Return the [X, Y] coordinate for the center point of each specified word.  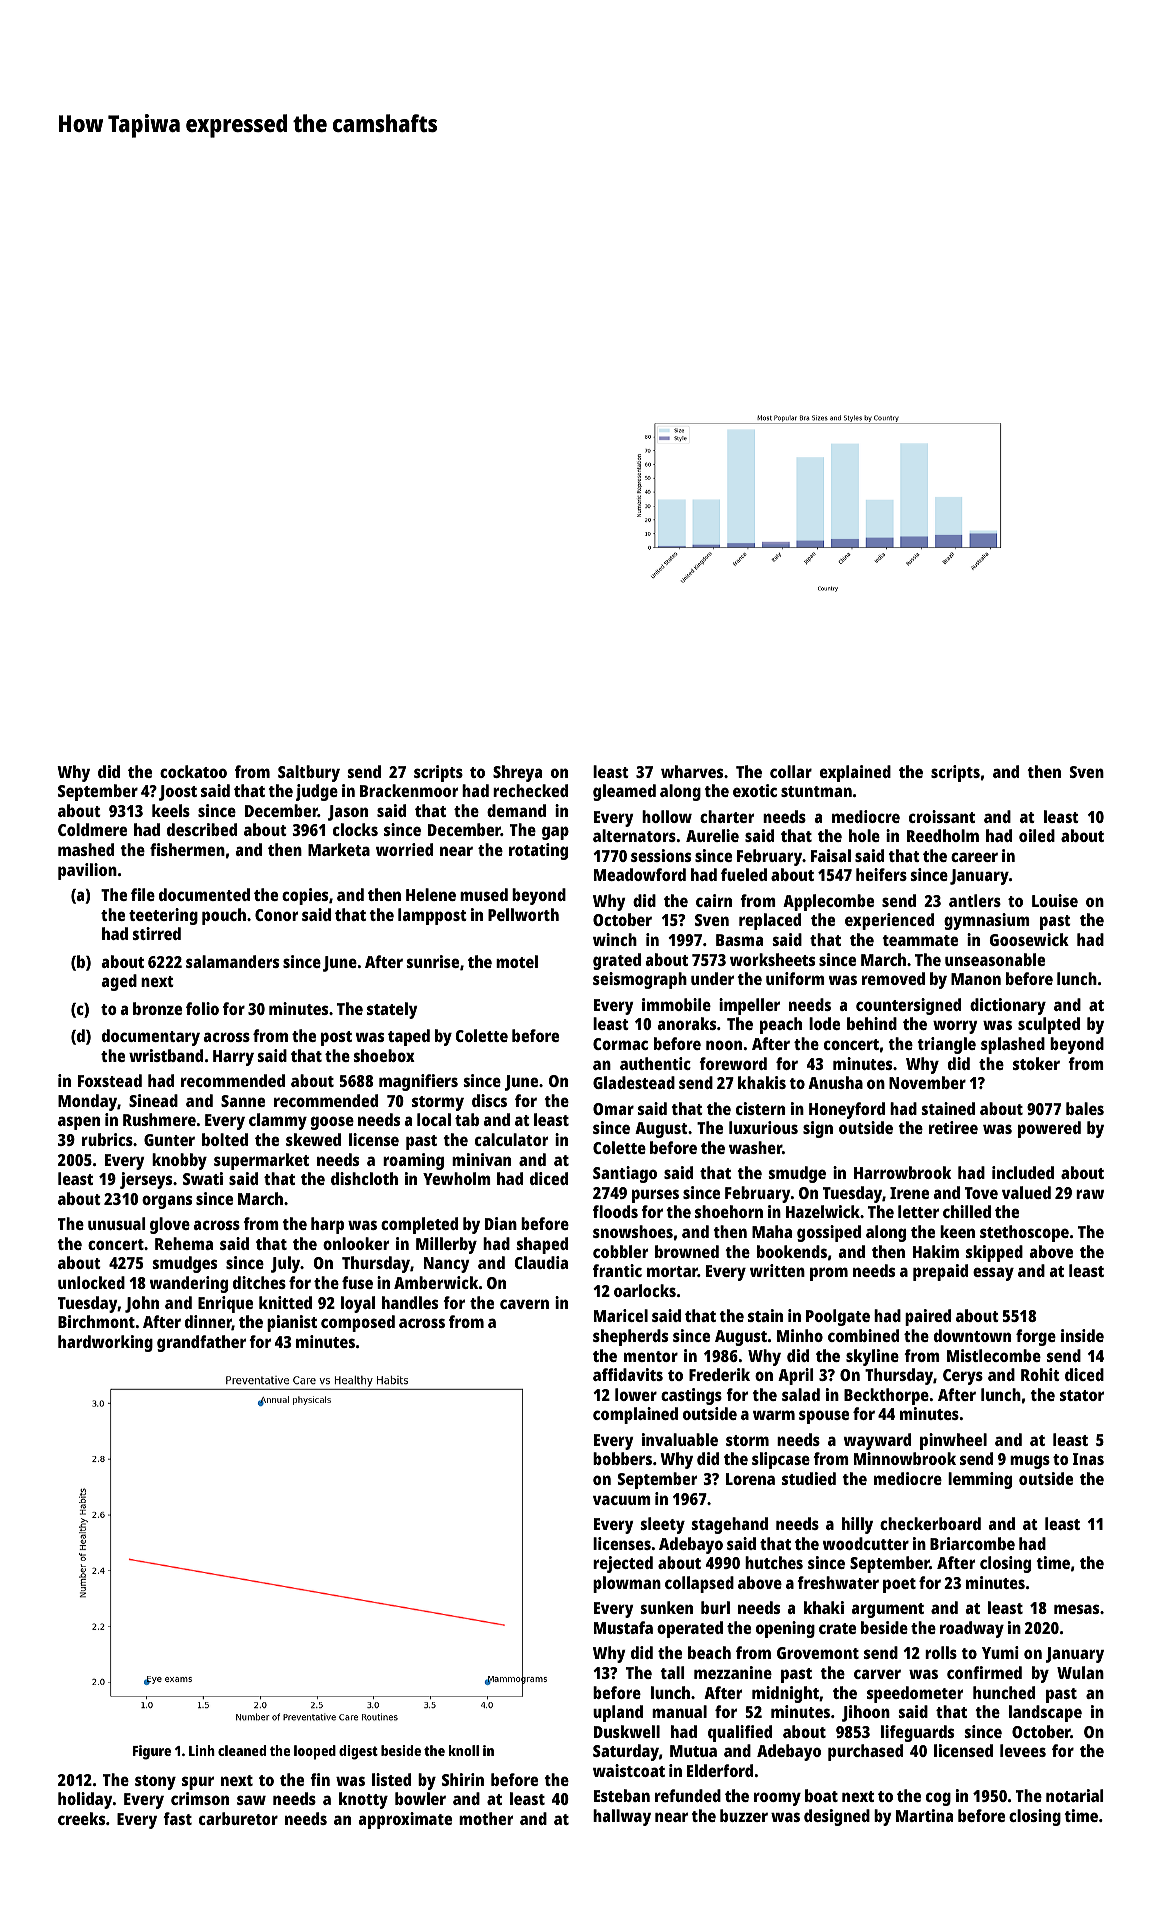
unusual [117, 1223]
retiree [953, 1127]
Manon [976, 979]
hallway [622, 1817]
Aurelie [712, 835]
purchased [865, 1752]
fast [177, 1818]
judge [317, 792]
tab [467, 1119]
